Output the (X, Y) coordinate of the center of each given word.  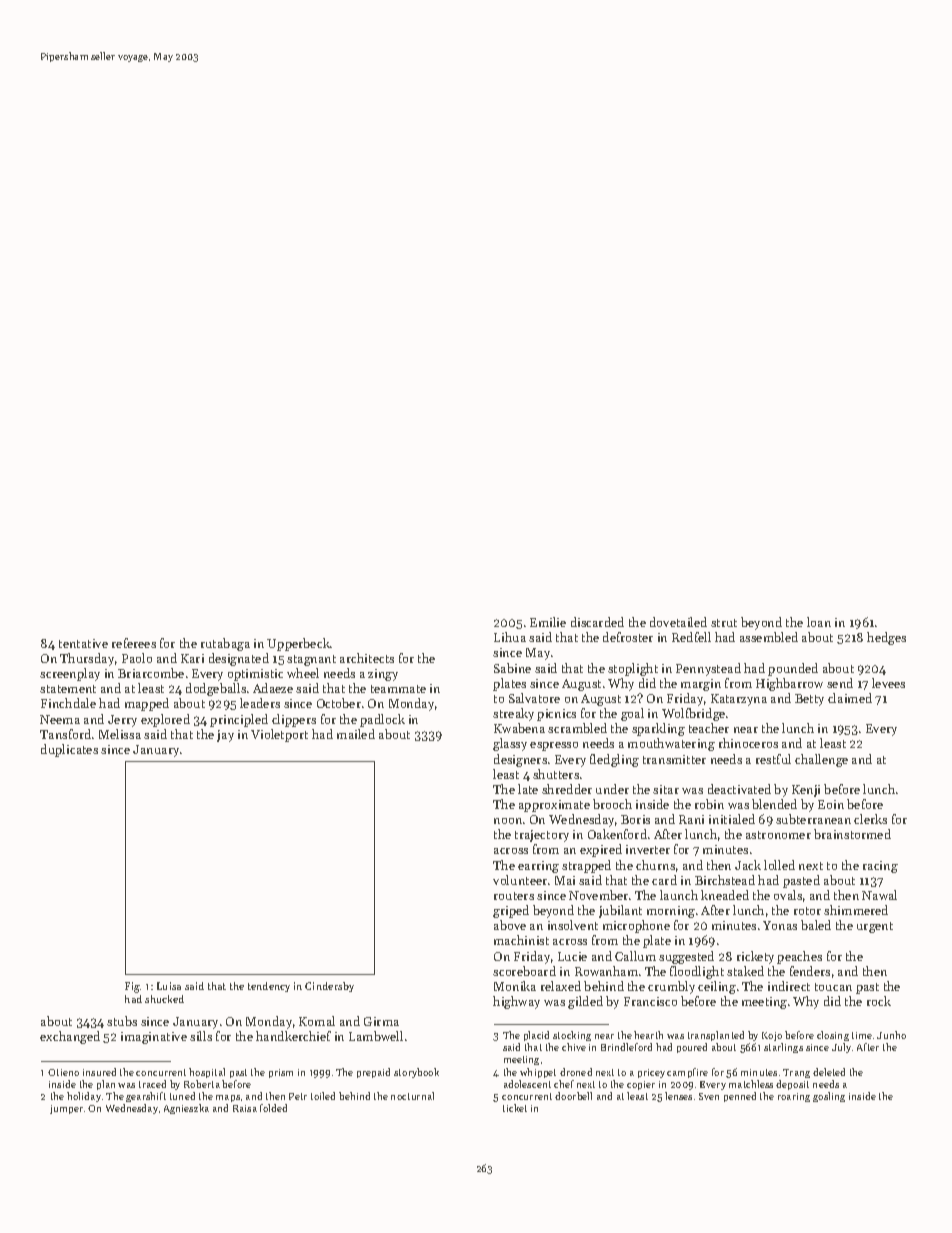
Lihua (510, 637)
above (510, 925)
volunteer (520, 880)
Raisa (245, 1108)
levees (888, 683)
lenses (678, 1096)
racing (880, 867)
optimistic (255, 675)
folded (273, 1108)
